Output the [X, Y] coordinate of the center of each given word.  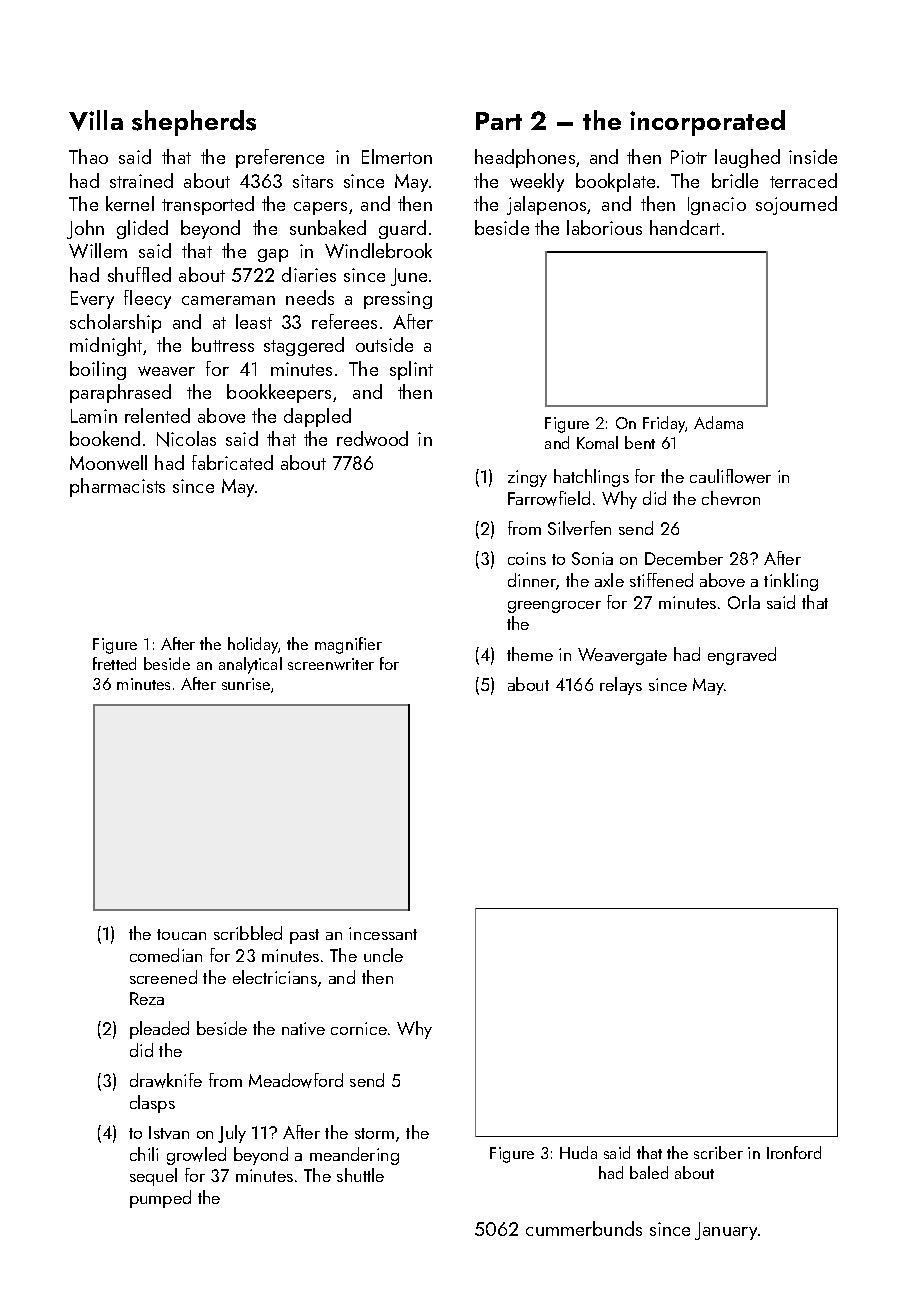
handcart [685, 227]
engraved [742, 656]
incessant [383, 933]
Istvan [169, 1132]
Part [499, 121]
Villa [96, 120]
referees [344, 321]
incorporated [707, 123]
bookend [105, 438]
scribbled [248, 933]
